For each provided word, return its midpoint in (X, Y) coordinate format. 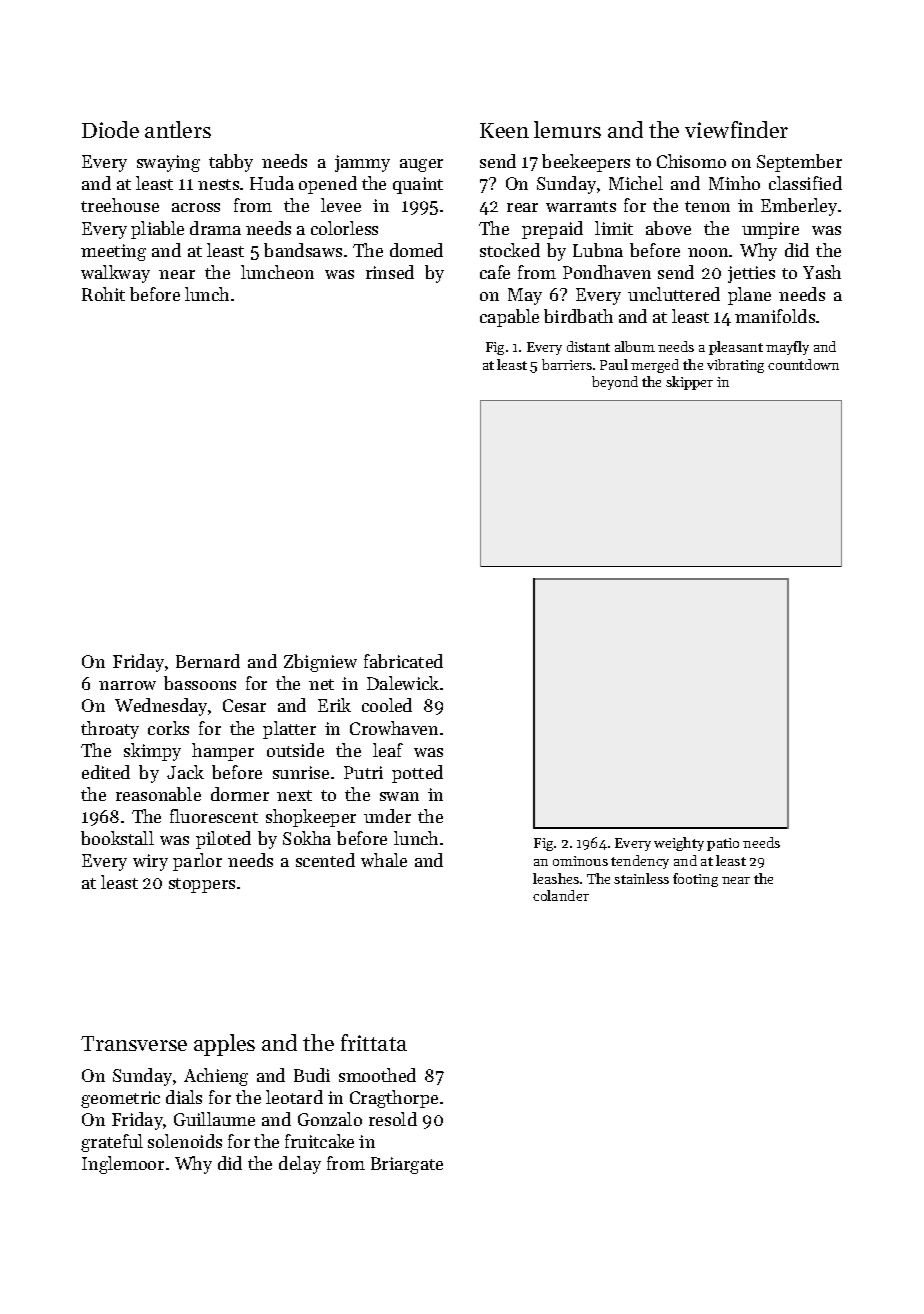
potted (417, 774)
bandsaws (303, 250)
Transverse (134, 1043)
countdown (803, 364)
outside (295, 750)
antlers (178, 129)
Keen (504, 130)
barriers (567, 364)
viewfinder (736, 129)
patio (723, 844)
